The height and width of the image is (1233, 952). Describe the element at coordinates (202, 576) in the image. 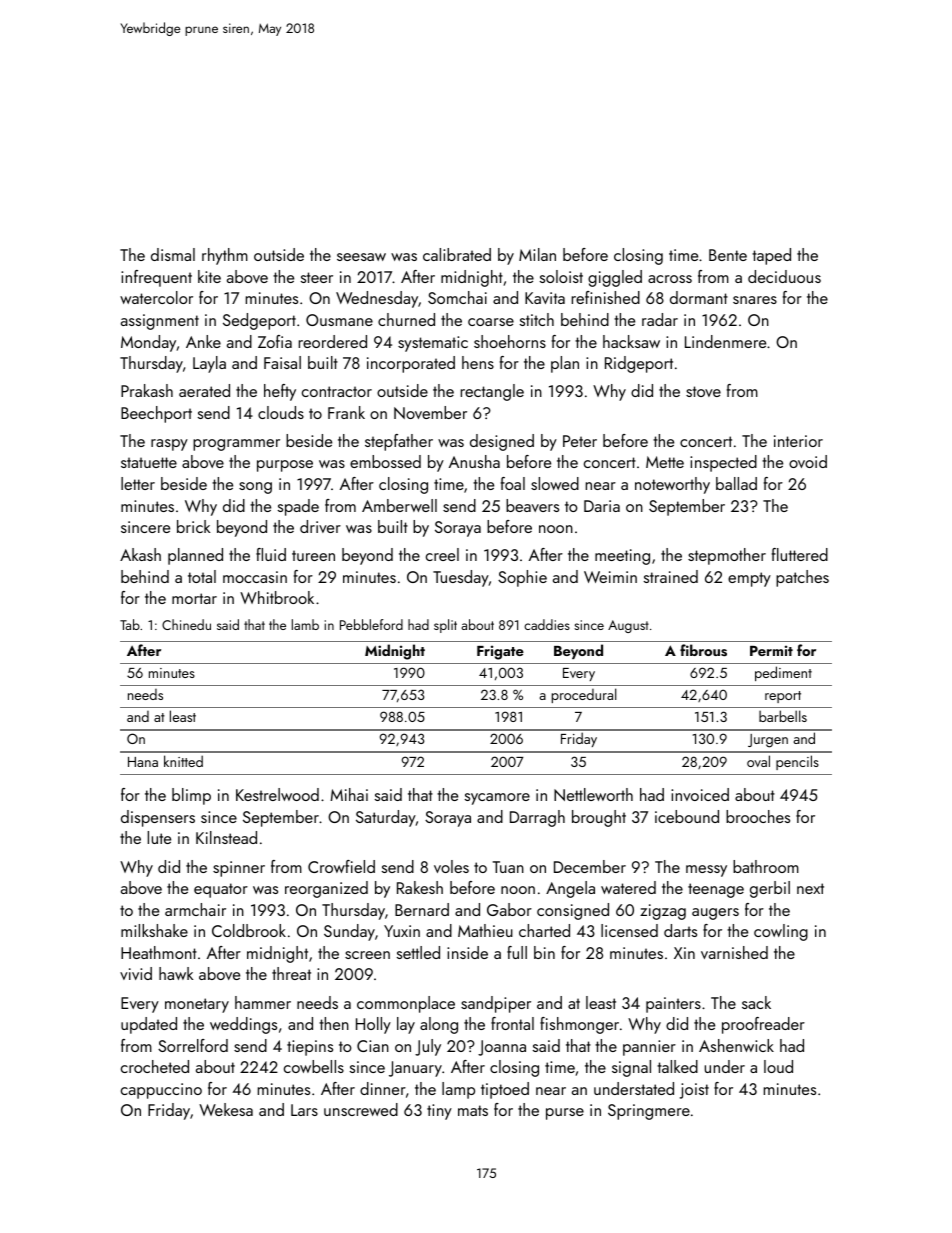

I see `total` at that location.
